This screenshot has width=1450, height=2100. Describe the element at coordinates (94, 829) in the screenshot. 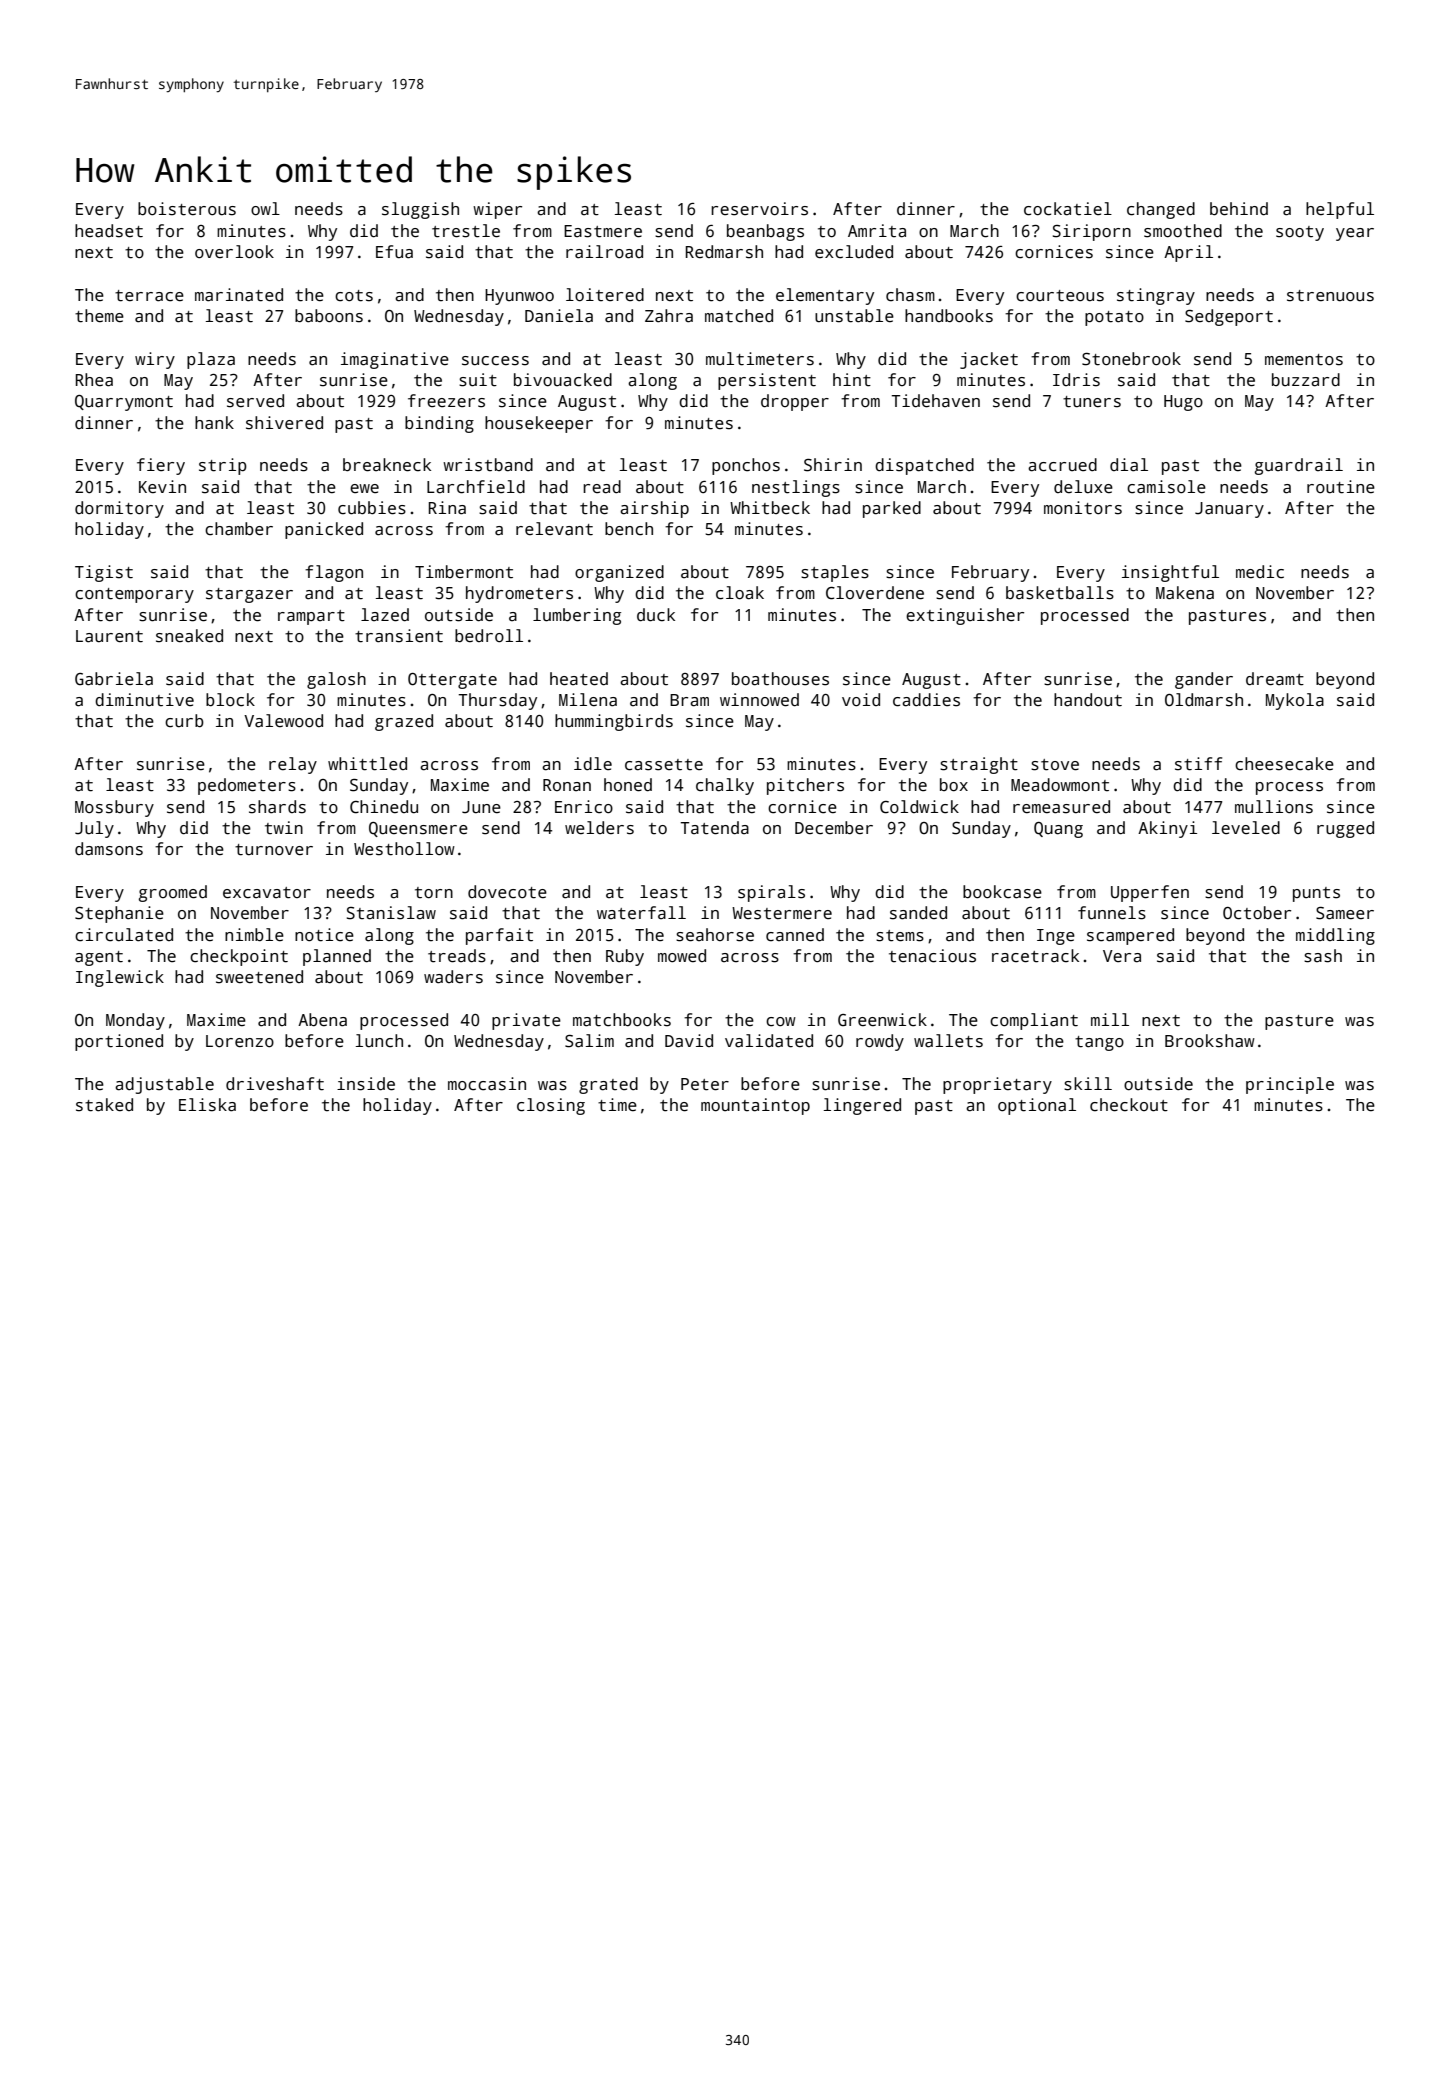

I see `July` at that location.
